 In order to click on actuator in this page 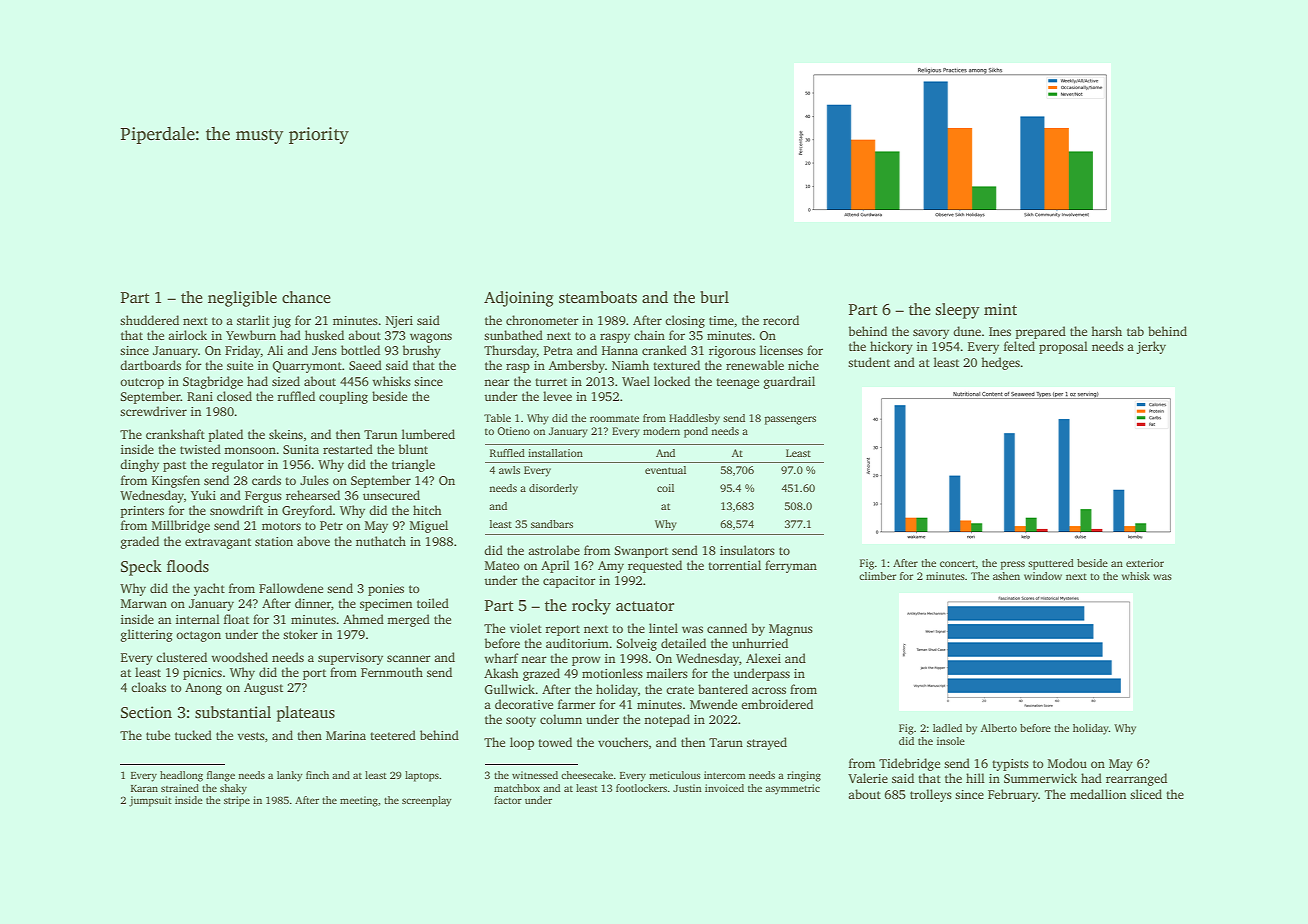, I will do `click(645, 606)`.
